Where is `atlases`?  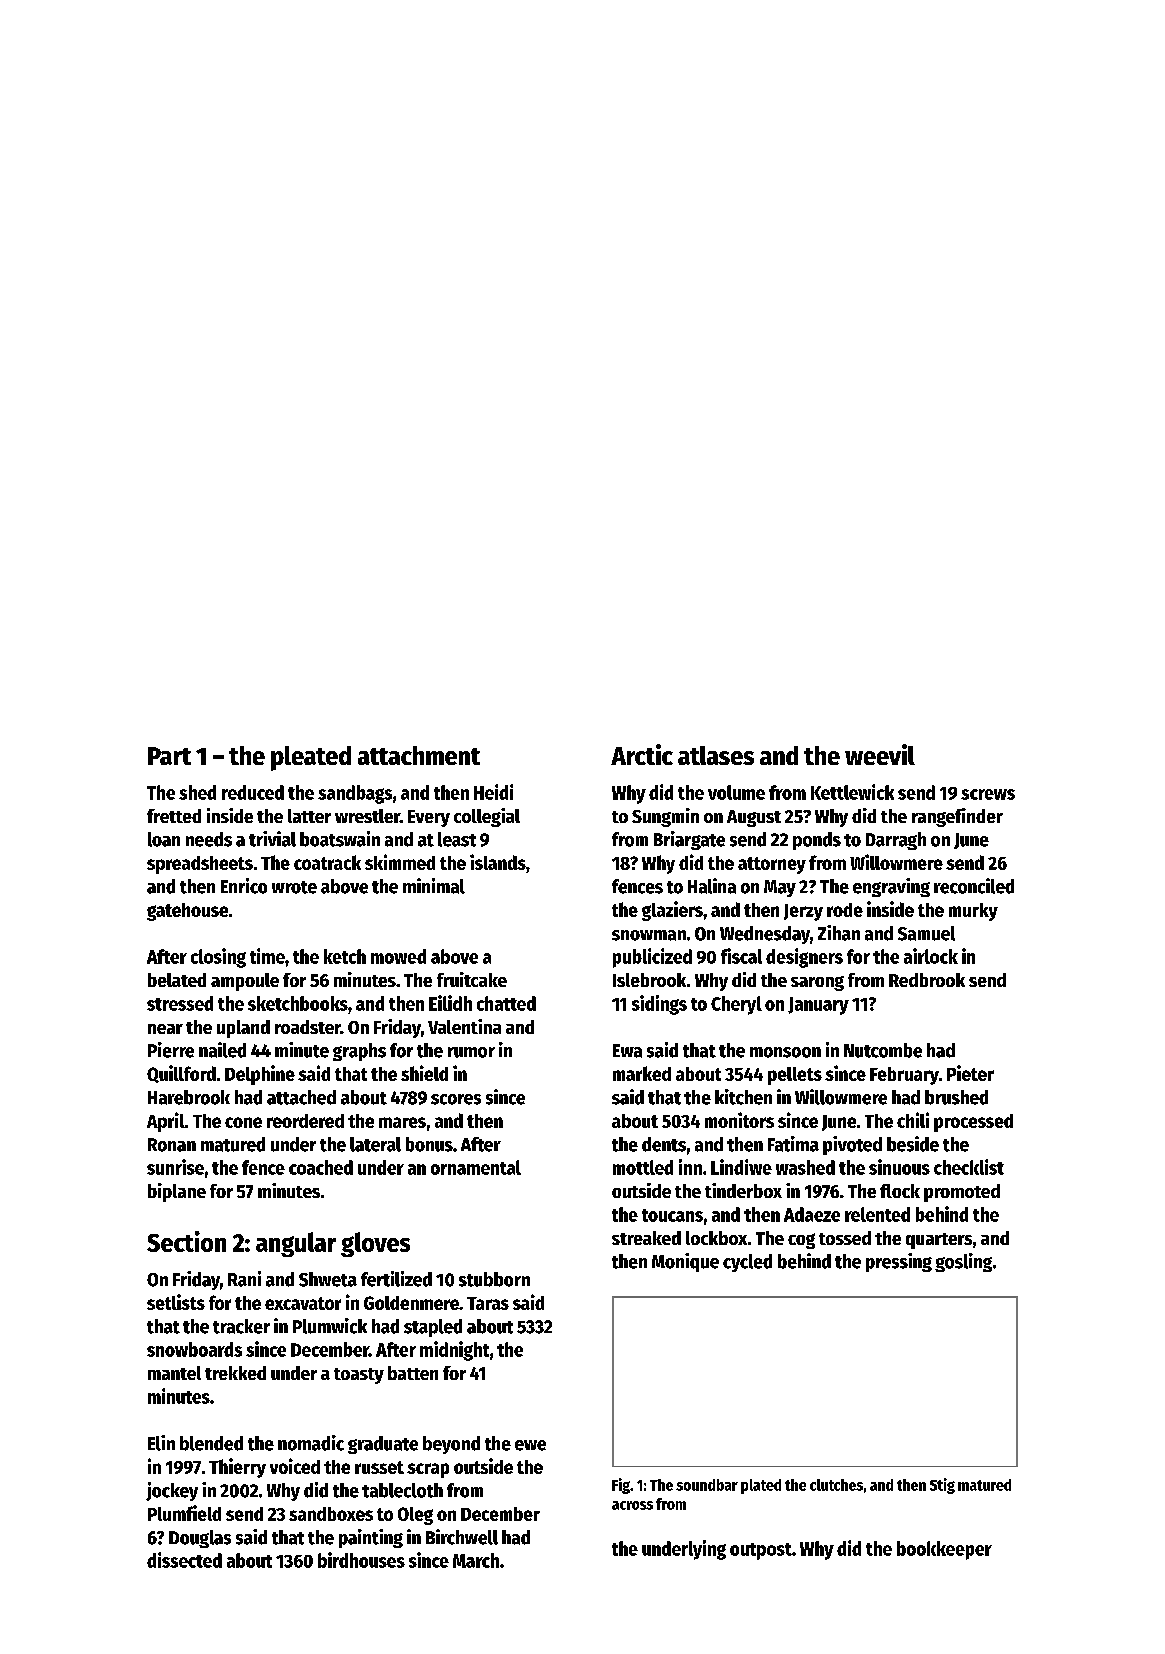
atlases is located at coordinates (716, 755).
